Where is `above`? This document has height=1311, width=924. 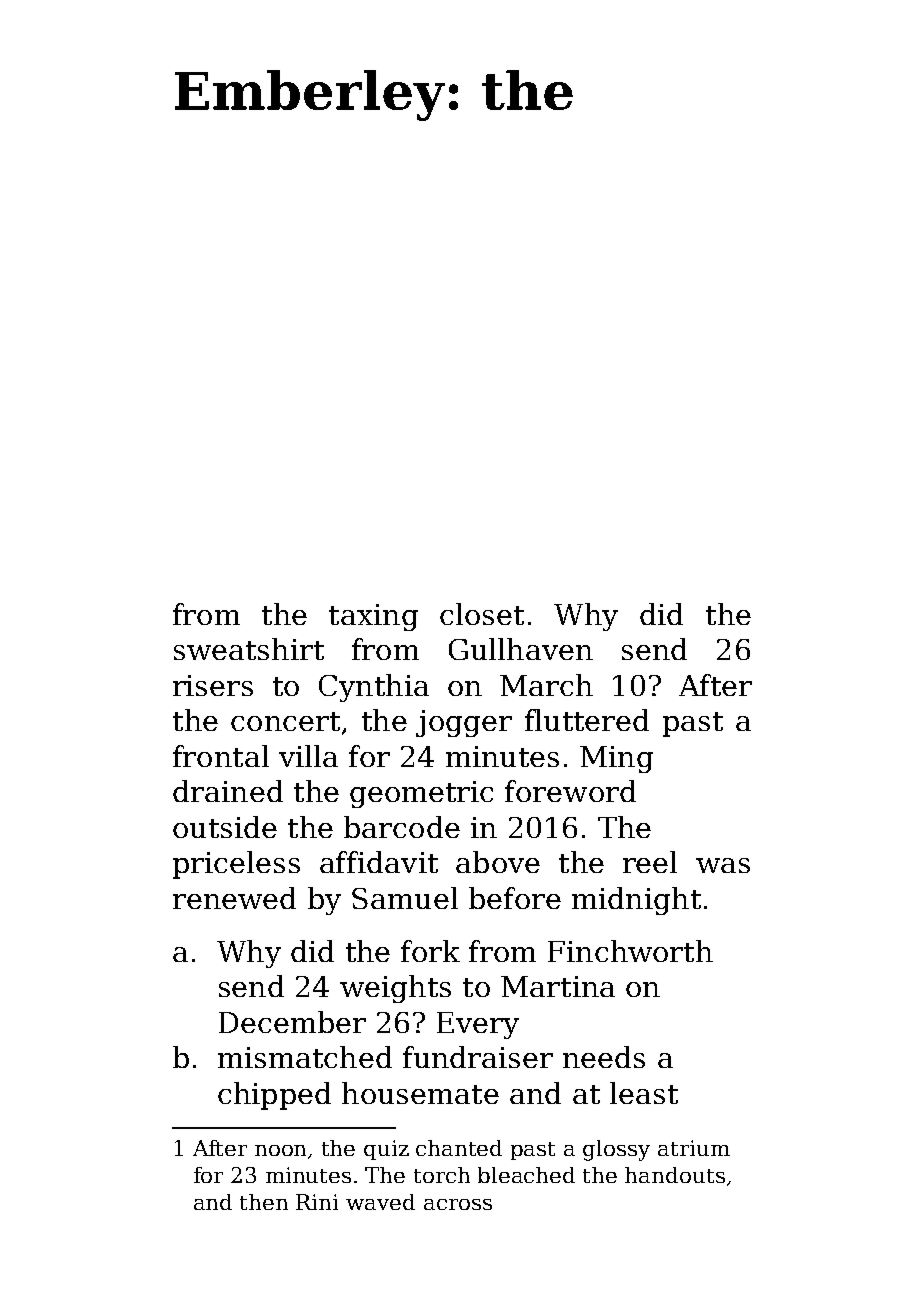
above is located at coordinates (498, 862).
